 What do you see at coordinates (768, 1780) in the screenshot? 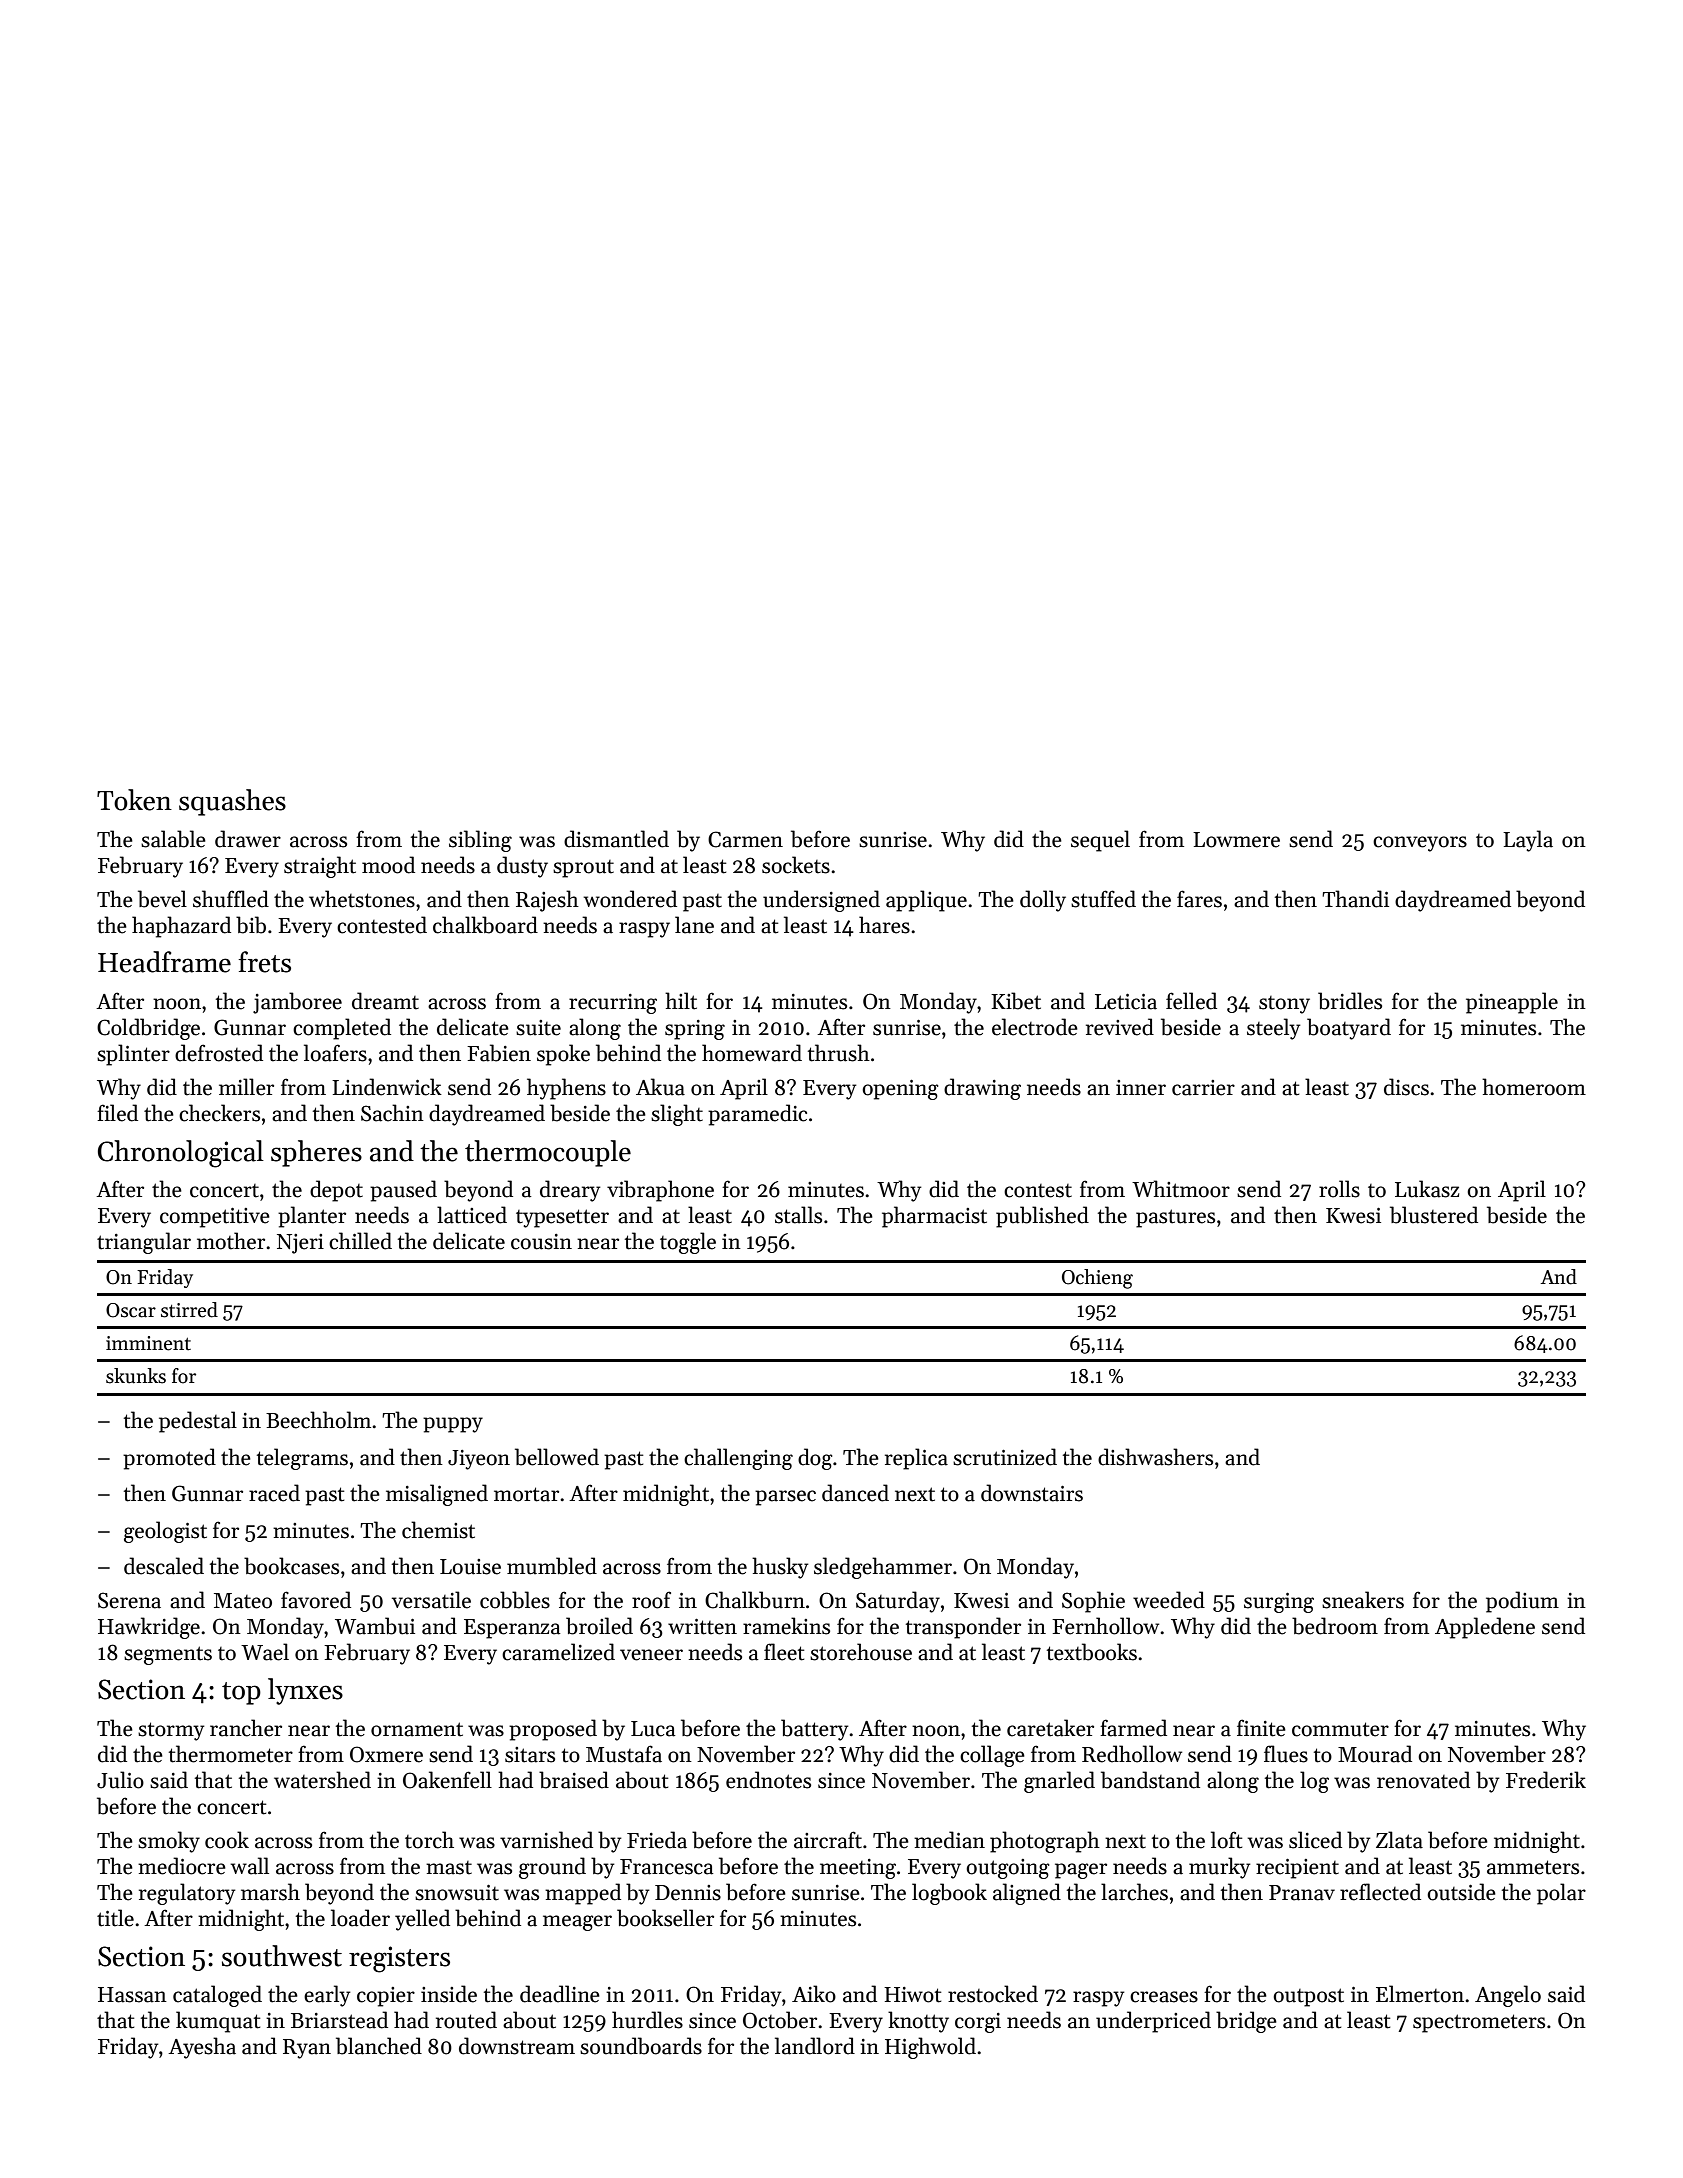
I see `endnotes` at bounding box center [768, 1780].
